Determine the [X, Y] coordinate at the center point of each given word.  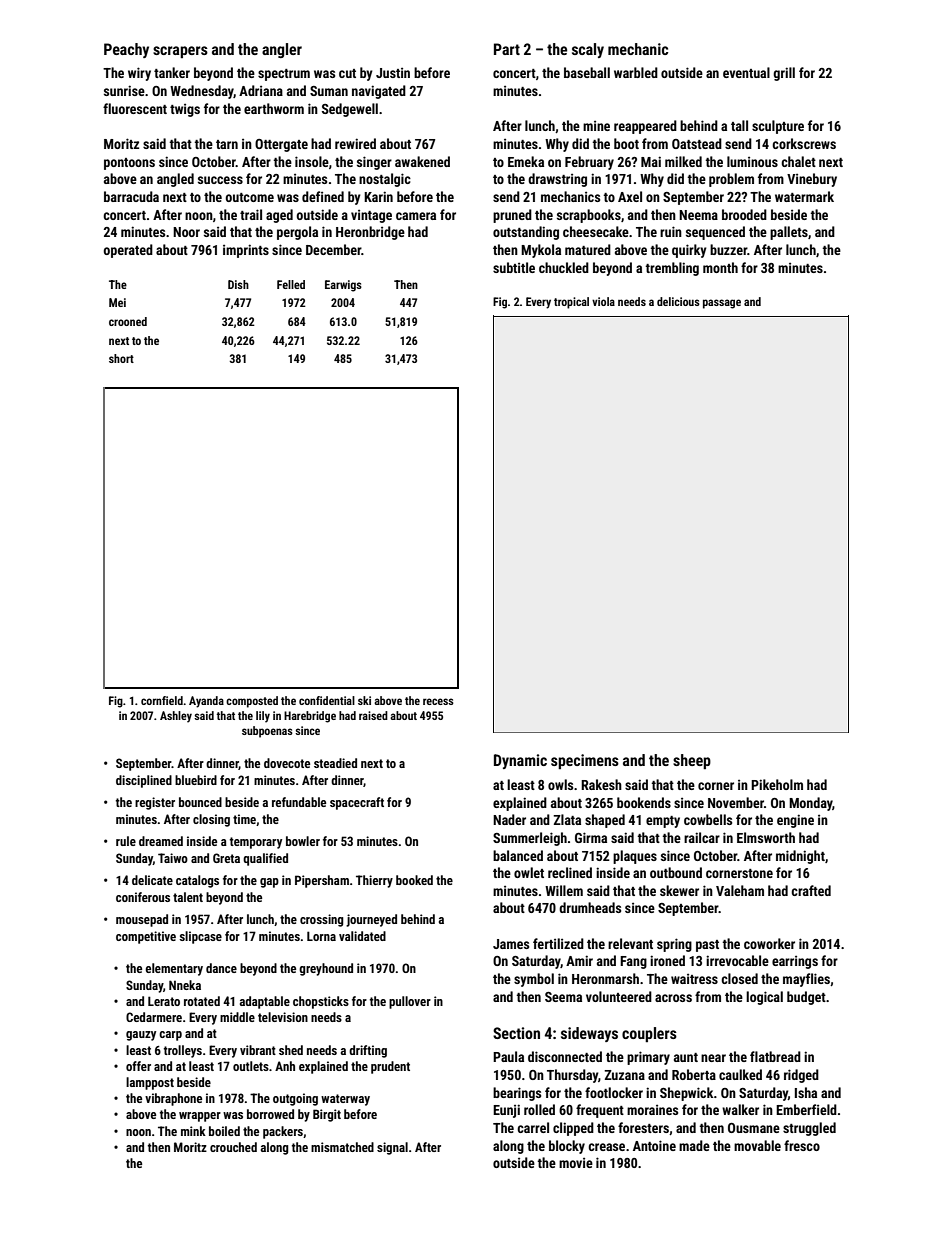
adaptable [265, 1002]
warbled [636, 72]
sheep [692, 761]
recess [438, 701]
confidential [327, 700]
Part [507, 49]
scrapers [180, 52]
